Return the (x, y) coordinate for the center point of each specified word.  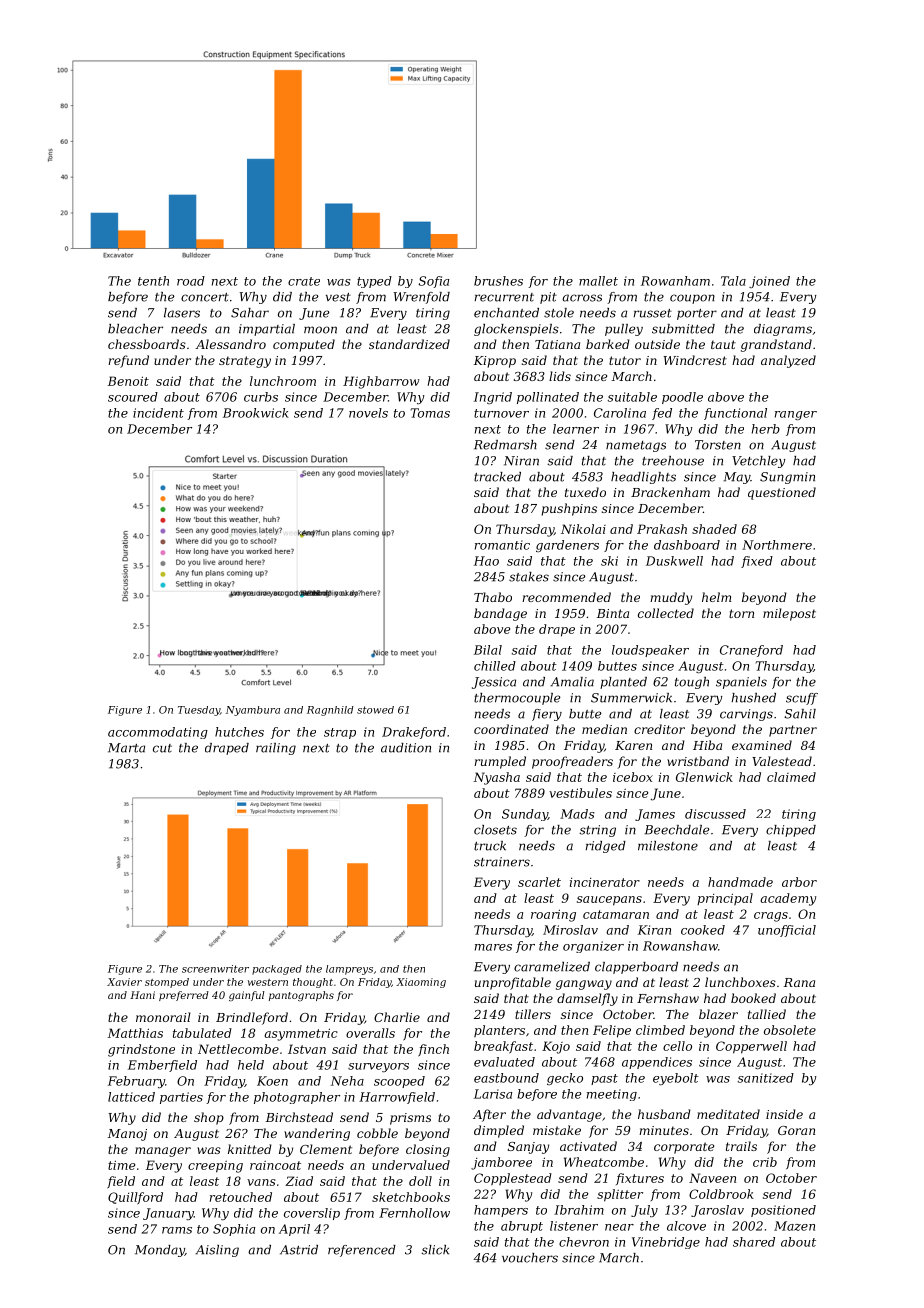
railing (276, 749)
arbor (799, 882)
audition (406, 748)
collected (666, 613)
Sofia (433, 282)
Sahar (250, 313)
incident (158, 413)
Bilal (488, 650)
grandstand (776, 345)
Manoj (127, 1135)
